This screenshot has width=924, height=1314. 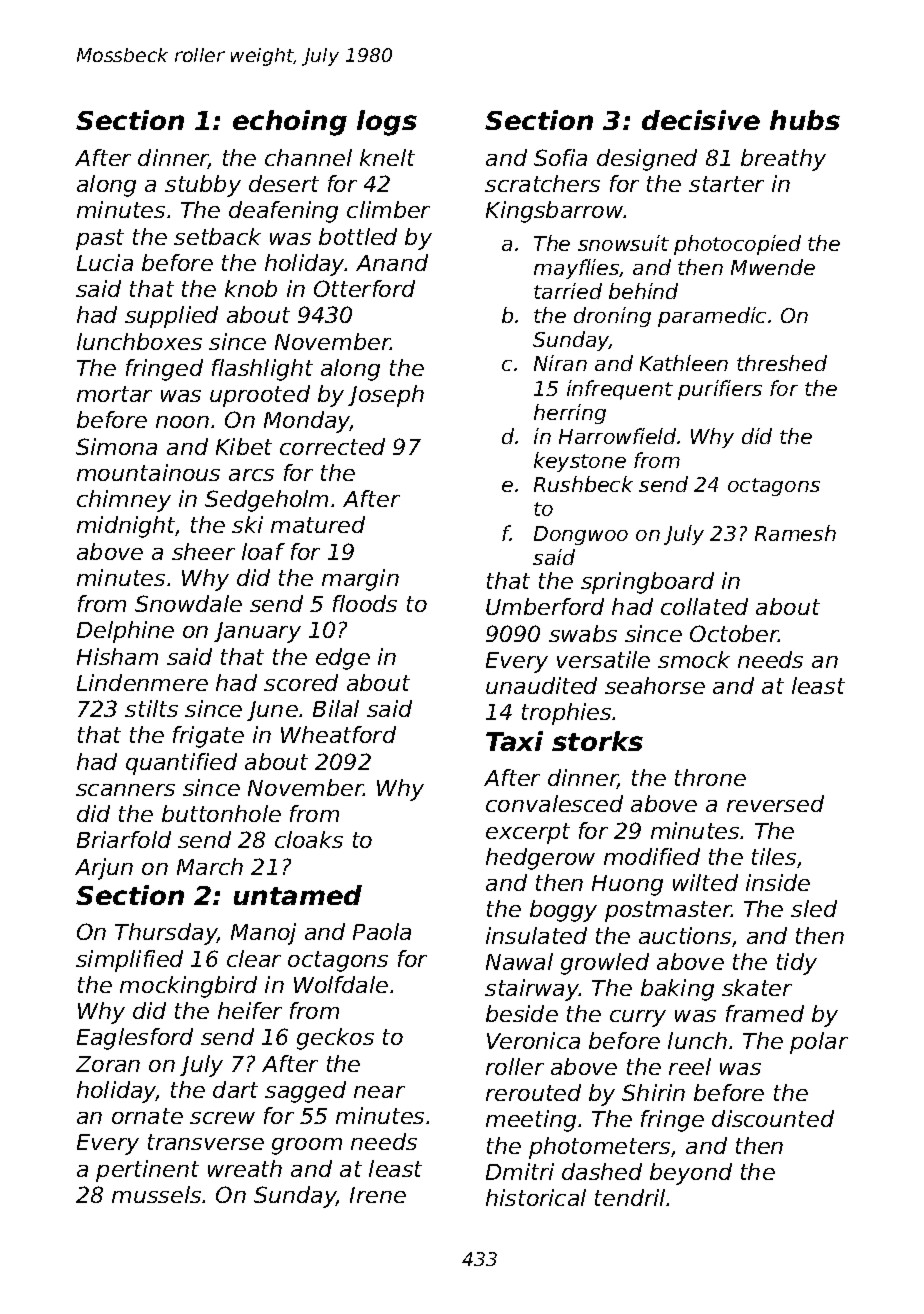 I want to click on logs, so click(x=387, y=123).
